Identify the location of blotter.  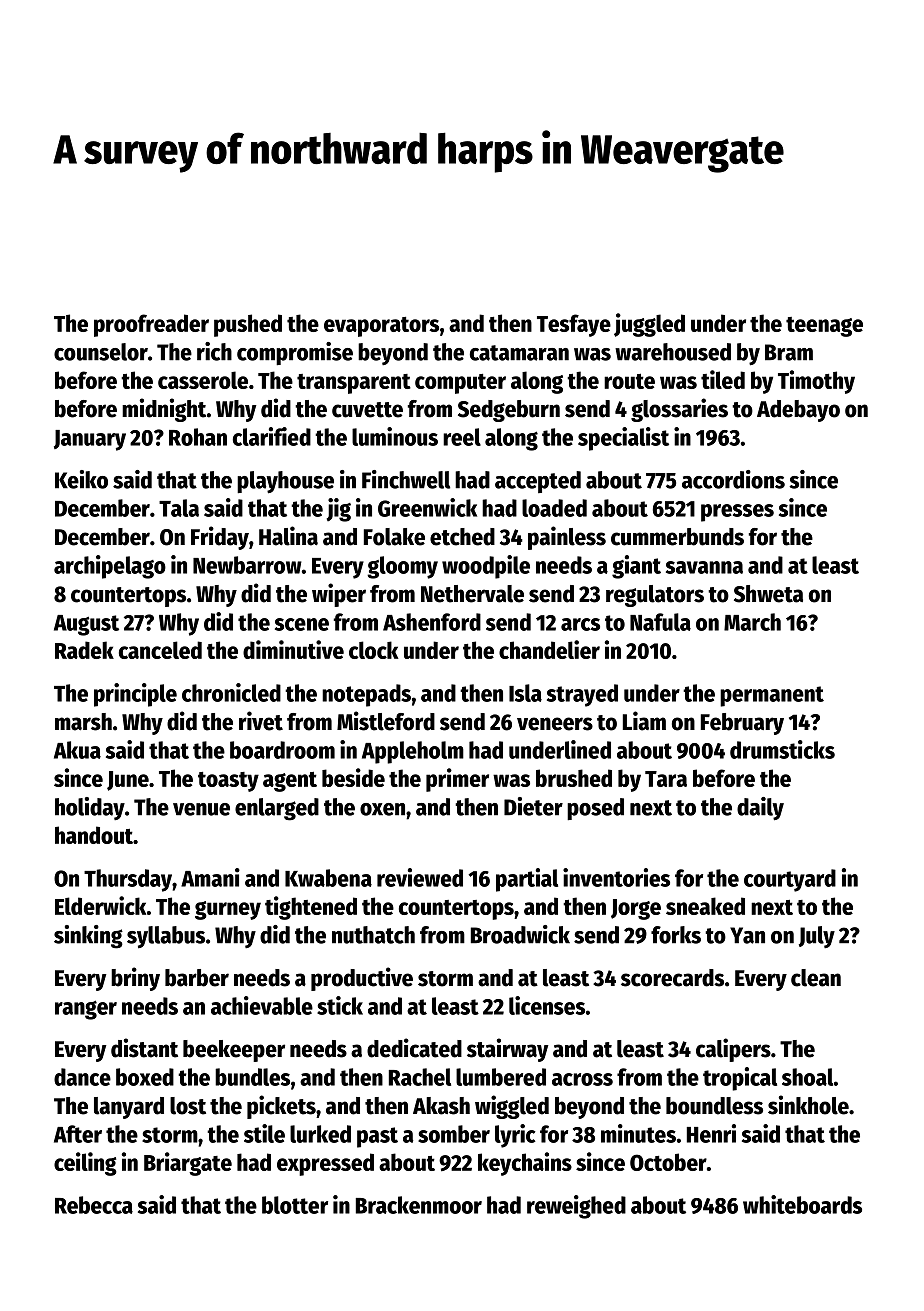
(295, 1205).
